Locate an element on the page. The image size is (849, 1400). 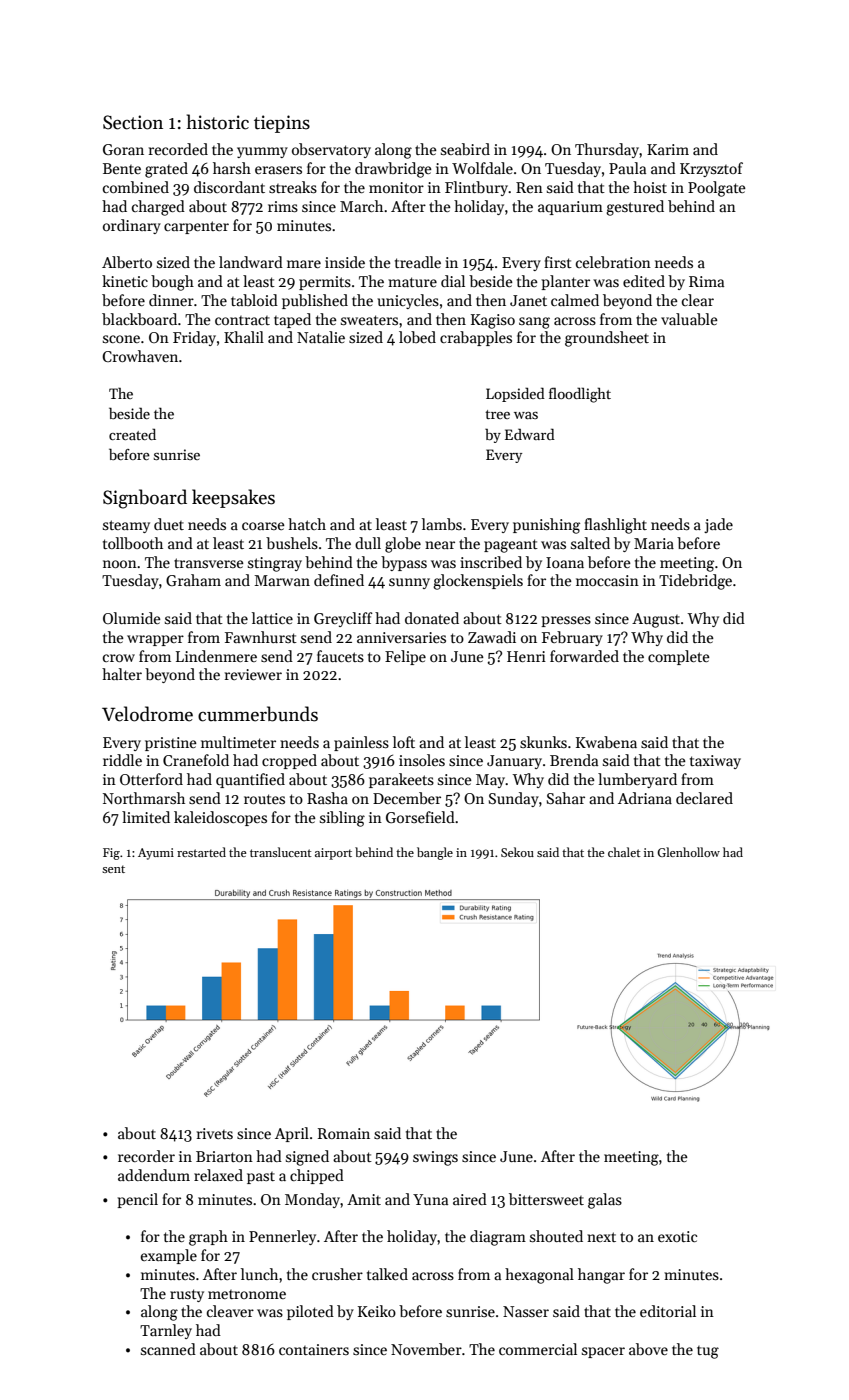
cleaver is located at coordinates (230, 1311).
